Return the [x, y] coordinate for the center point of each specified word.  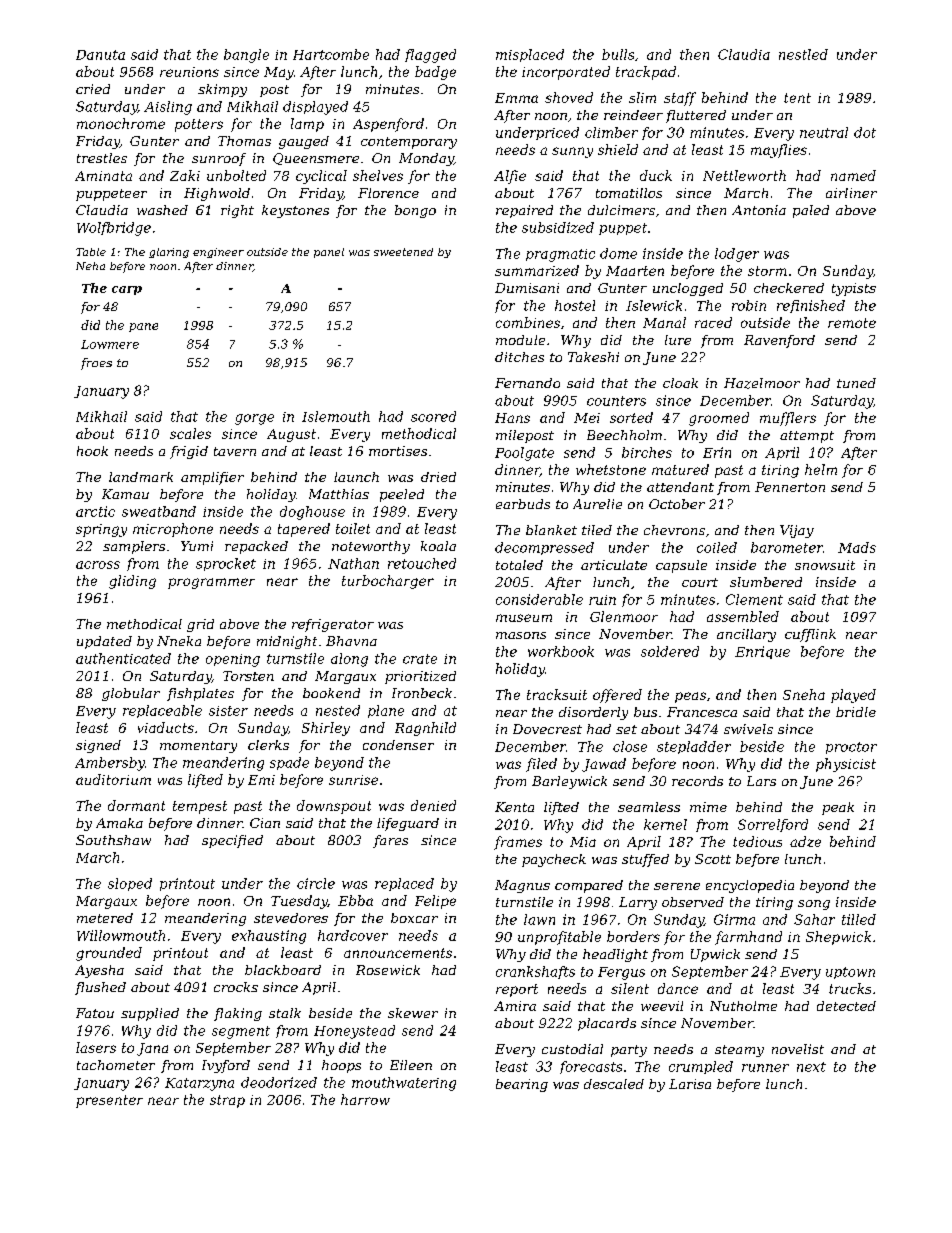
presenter [109, 1101]
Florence [388, 193]
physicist [846, 765]
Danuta [100, 55]
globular [131, 694]
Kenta [514, 807]
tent [797, 98]
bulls [618, 54]
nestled [803, 54]
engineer [218, 253]
